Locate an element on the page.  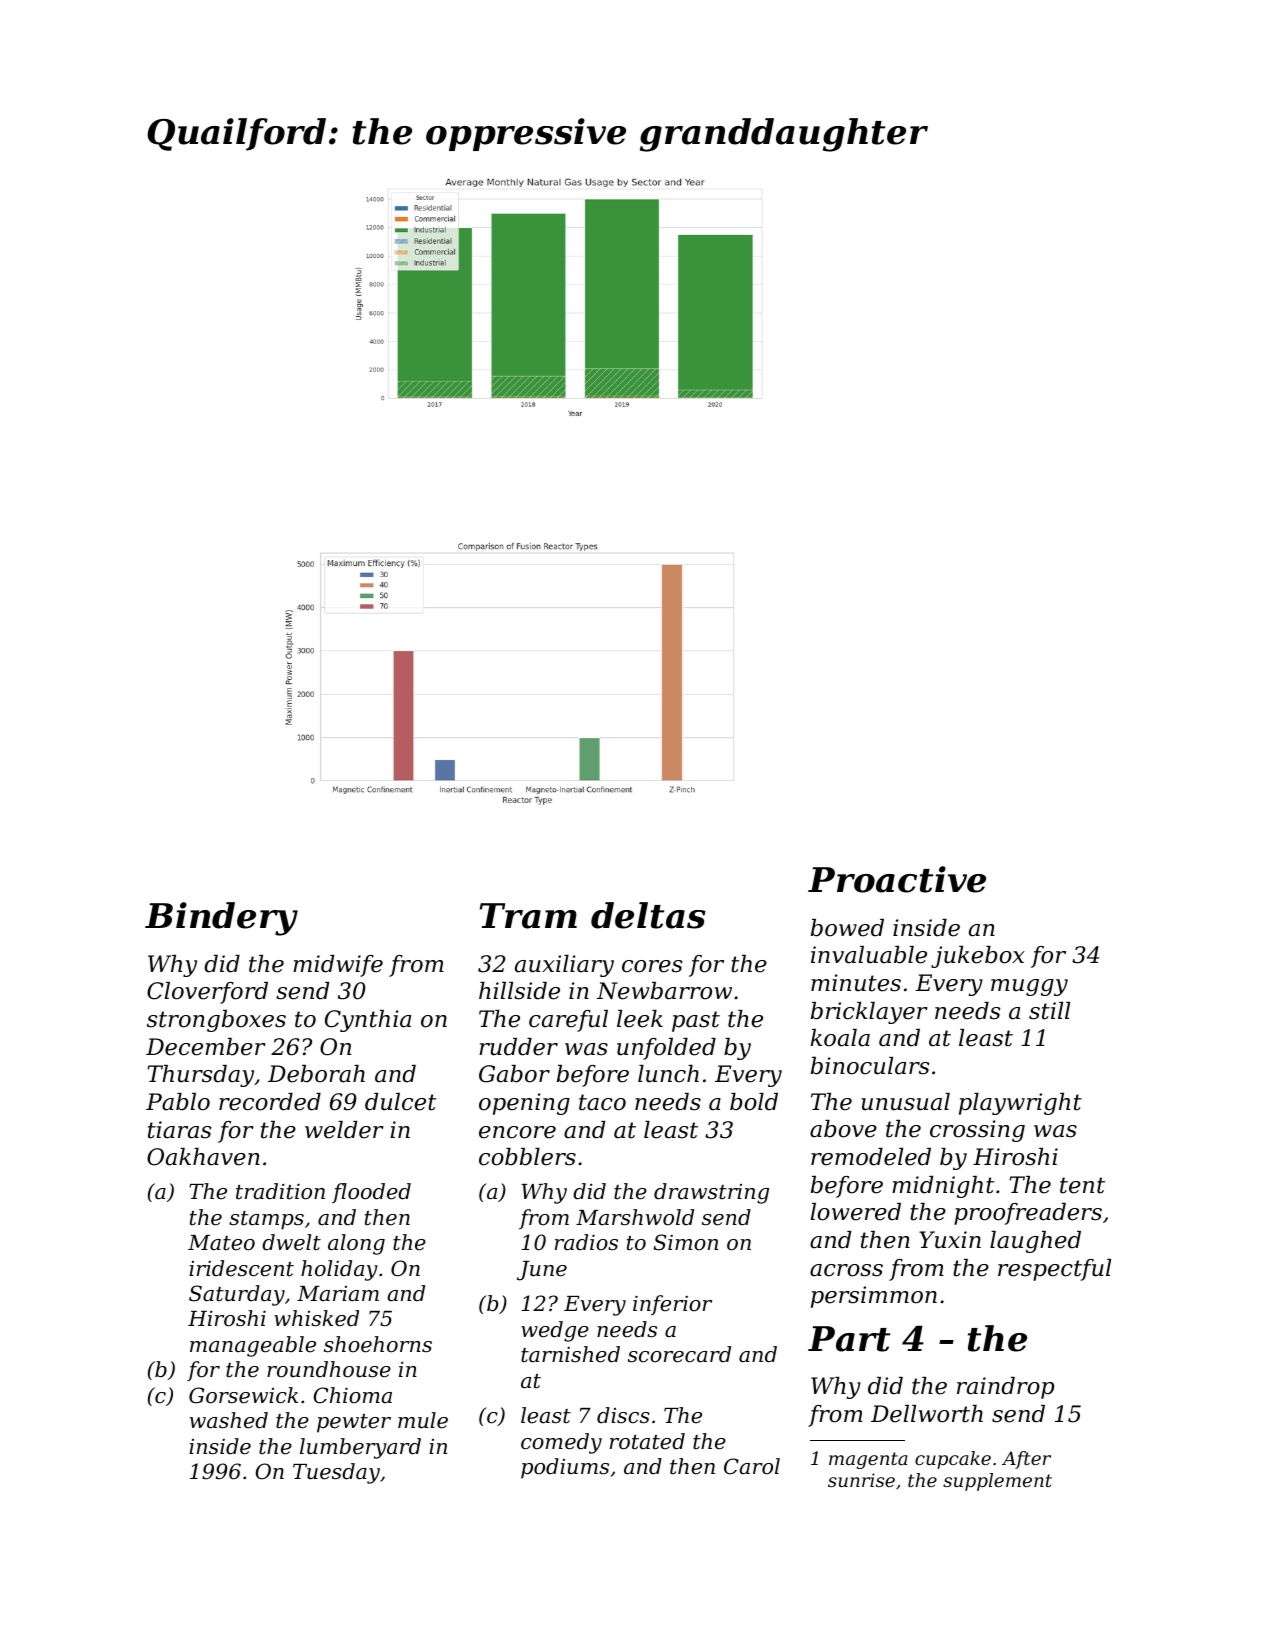
dulcet is located at coordinates (400, 1102).
